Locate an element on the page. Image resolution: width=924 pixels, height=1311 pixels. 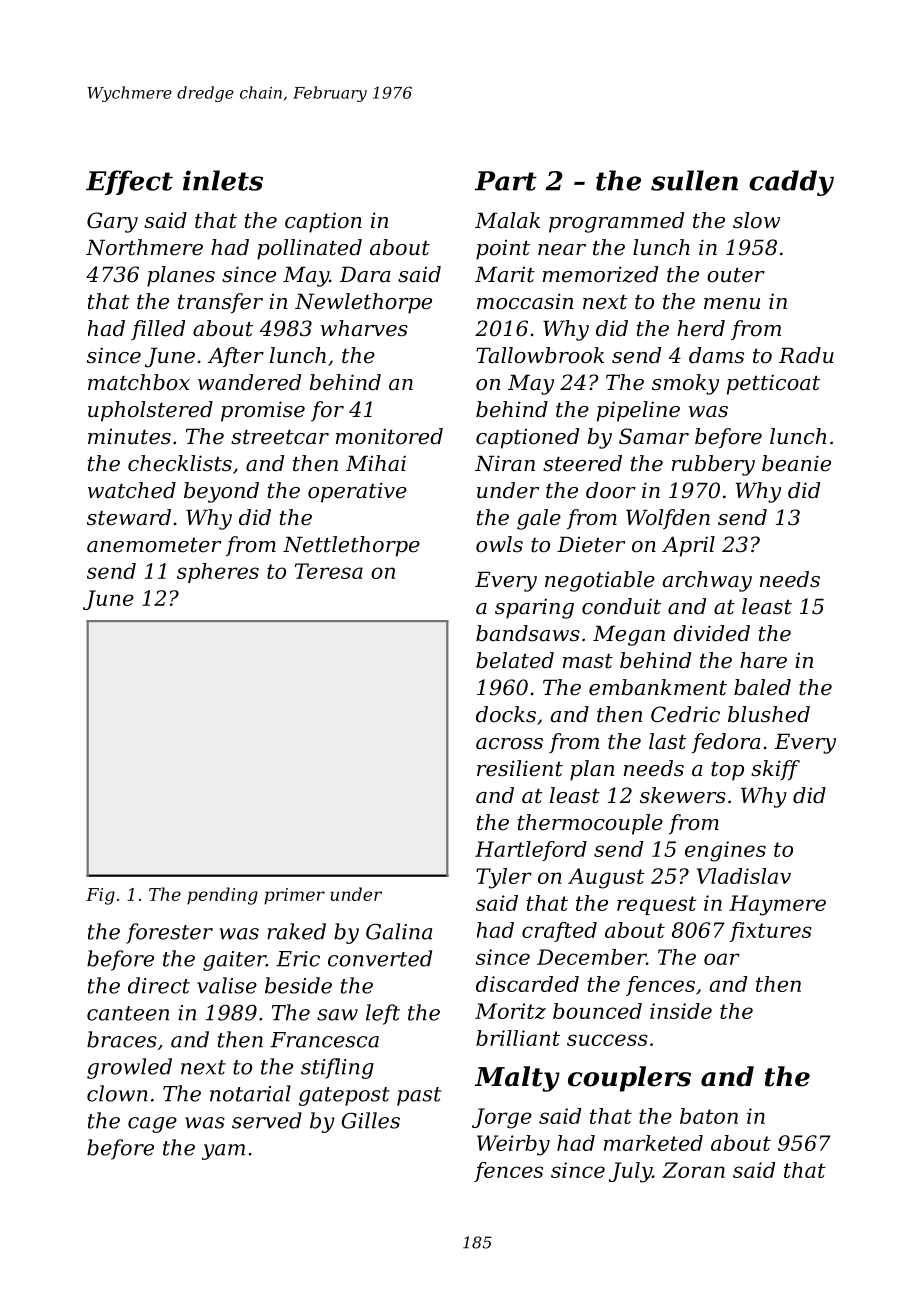
spheres is located at coordinates (218, 573).
